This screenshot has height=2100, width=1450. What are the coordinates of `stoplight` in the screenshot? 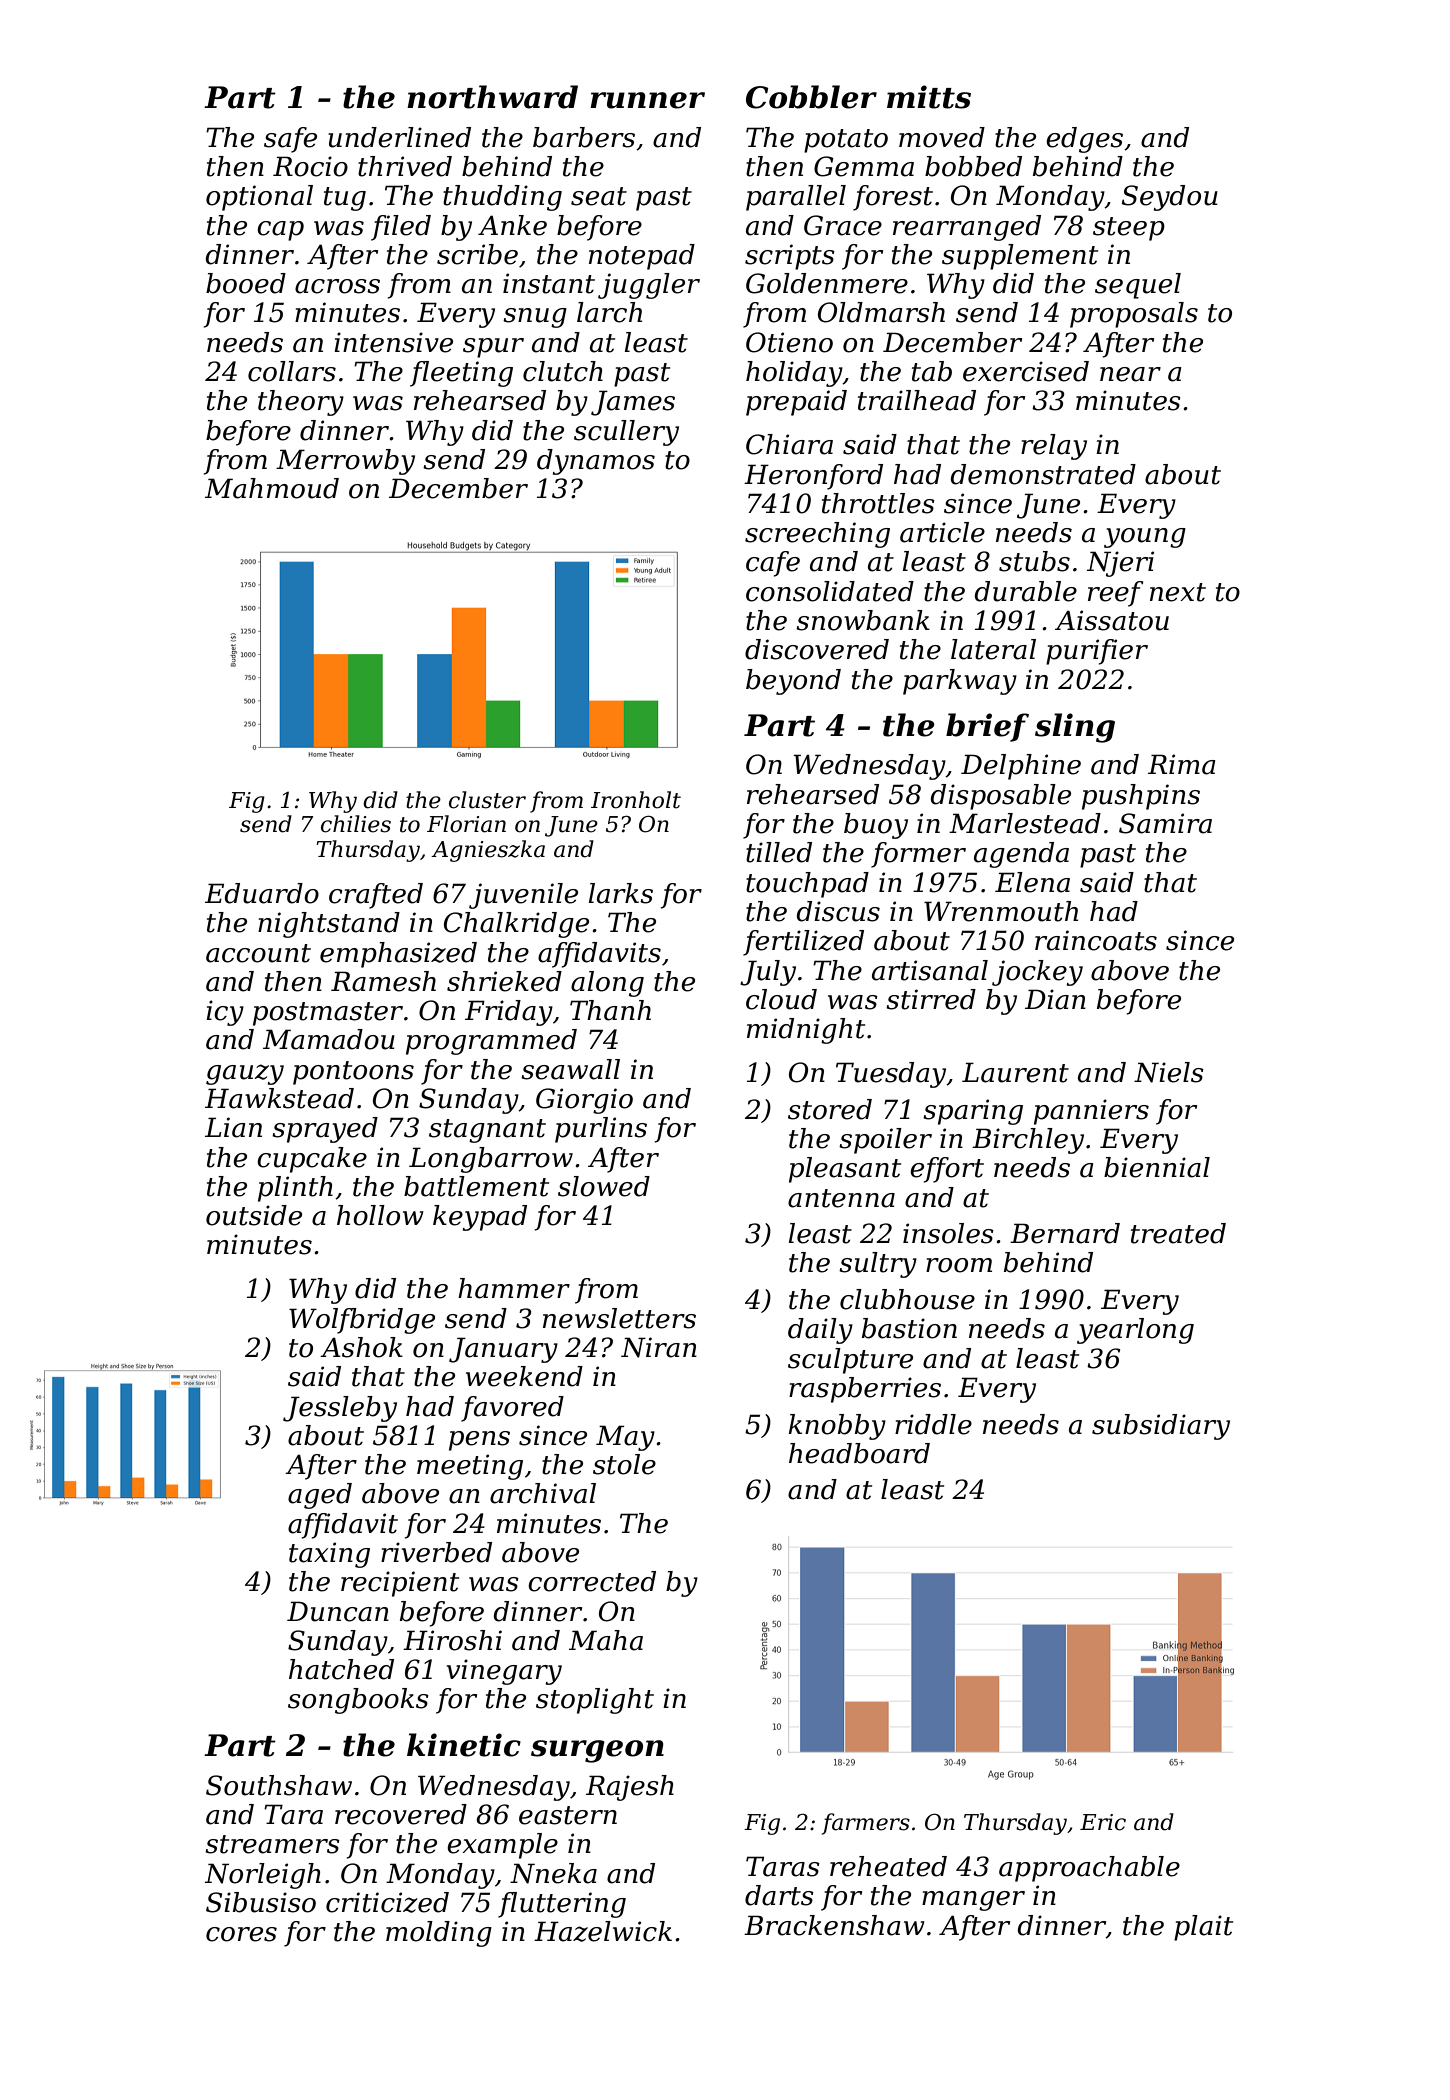 It's located at (595, 1701).
